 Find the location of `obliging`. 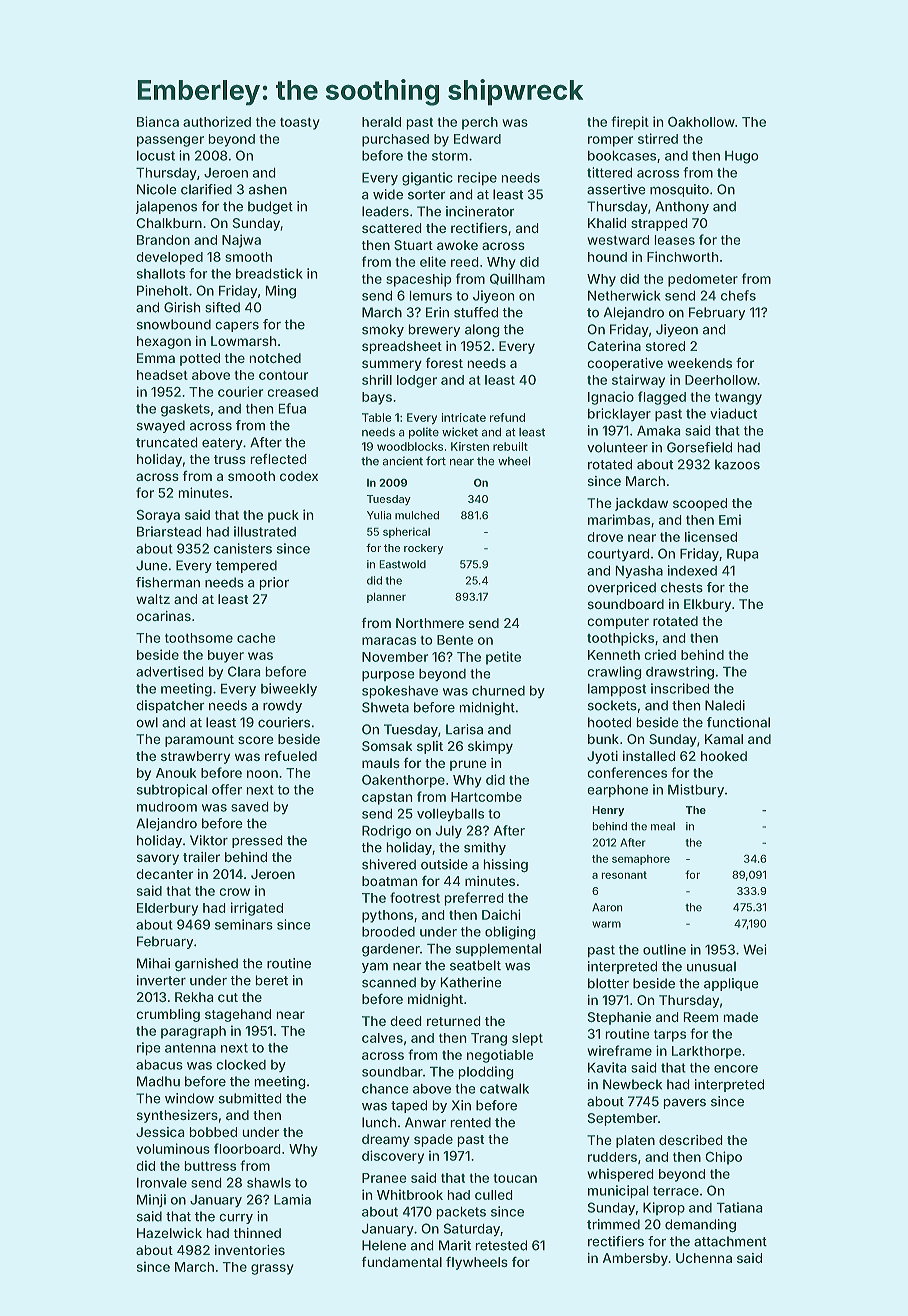

obliging is located at coordinates (510, 933).
